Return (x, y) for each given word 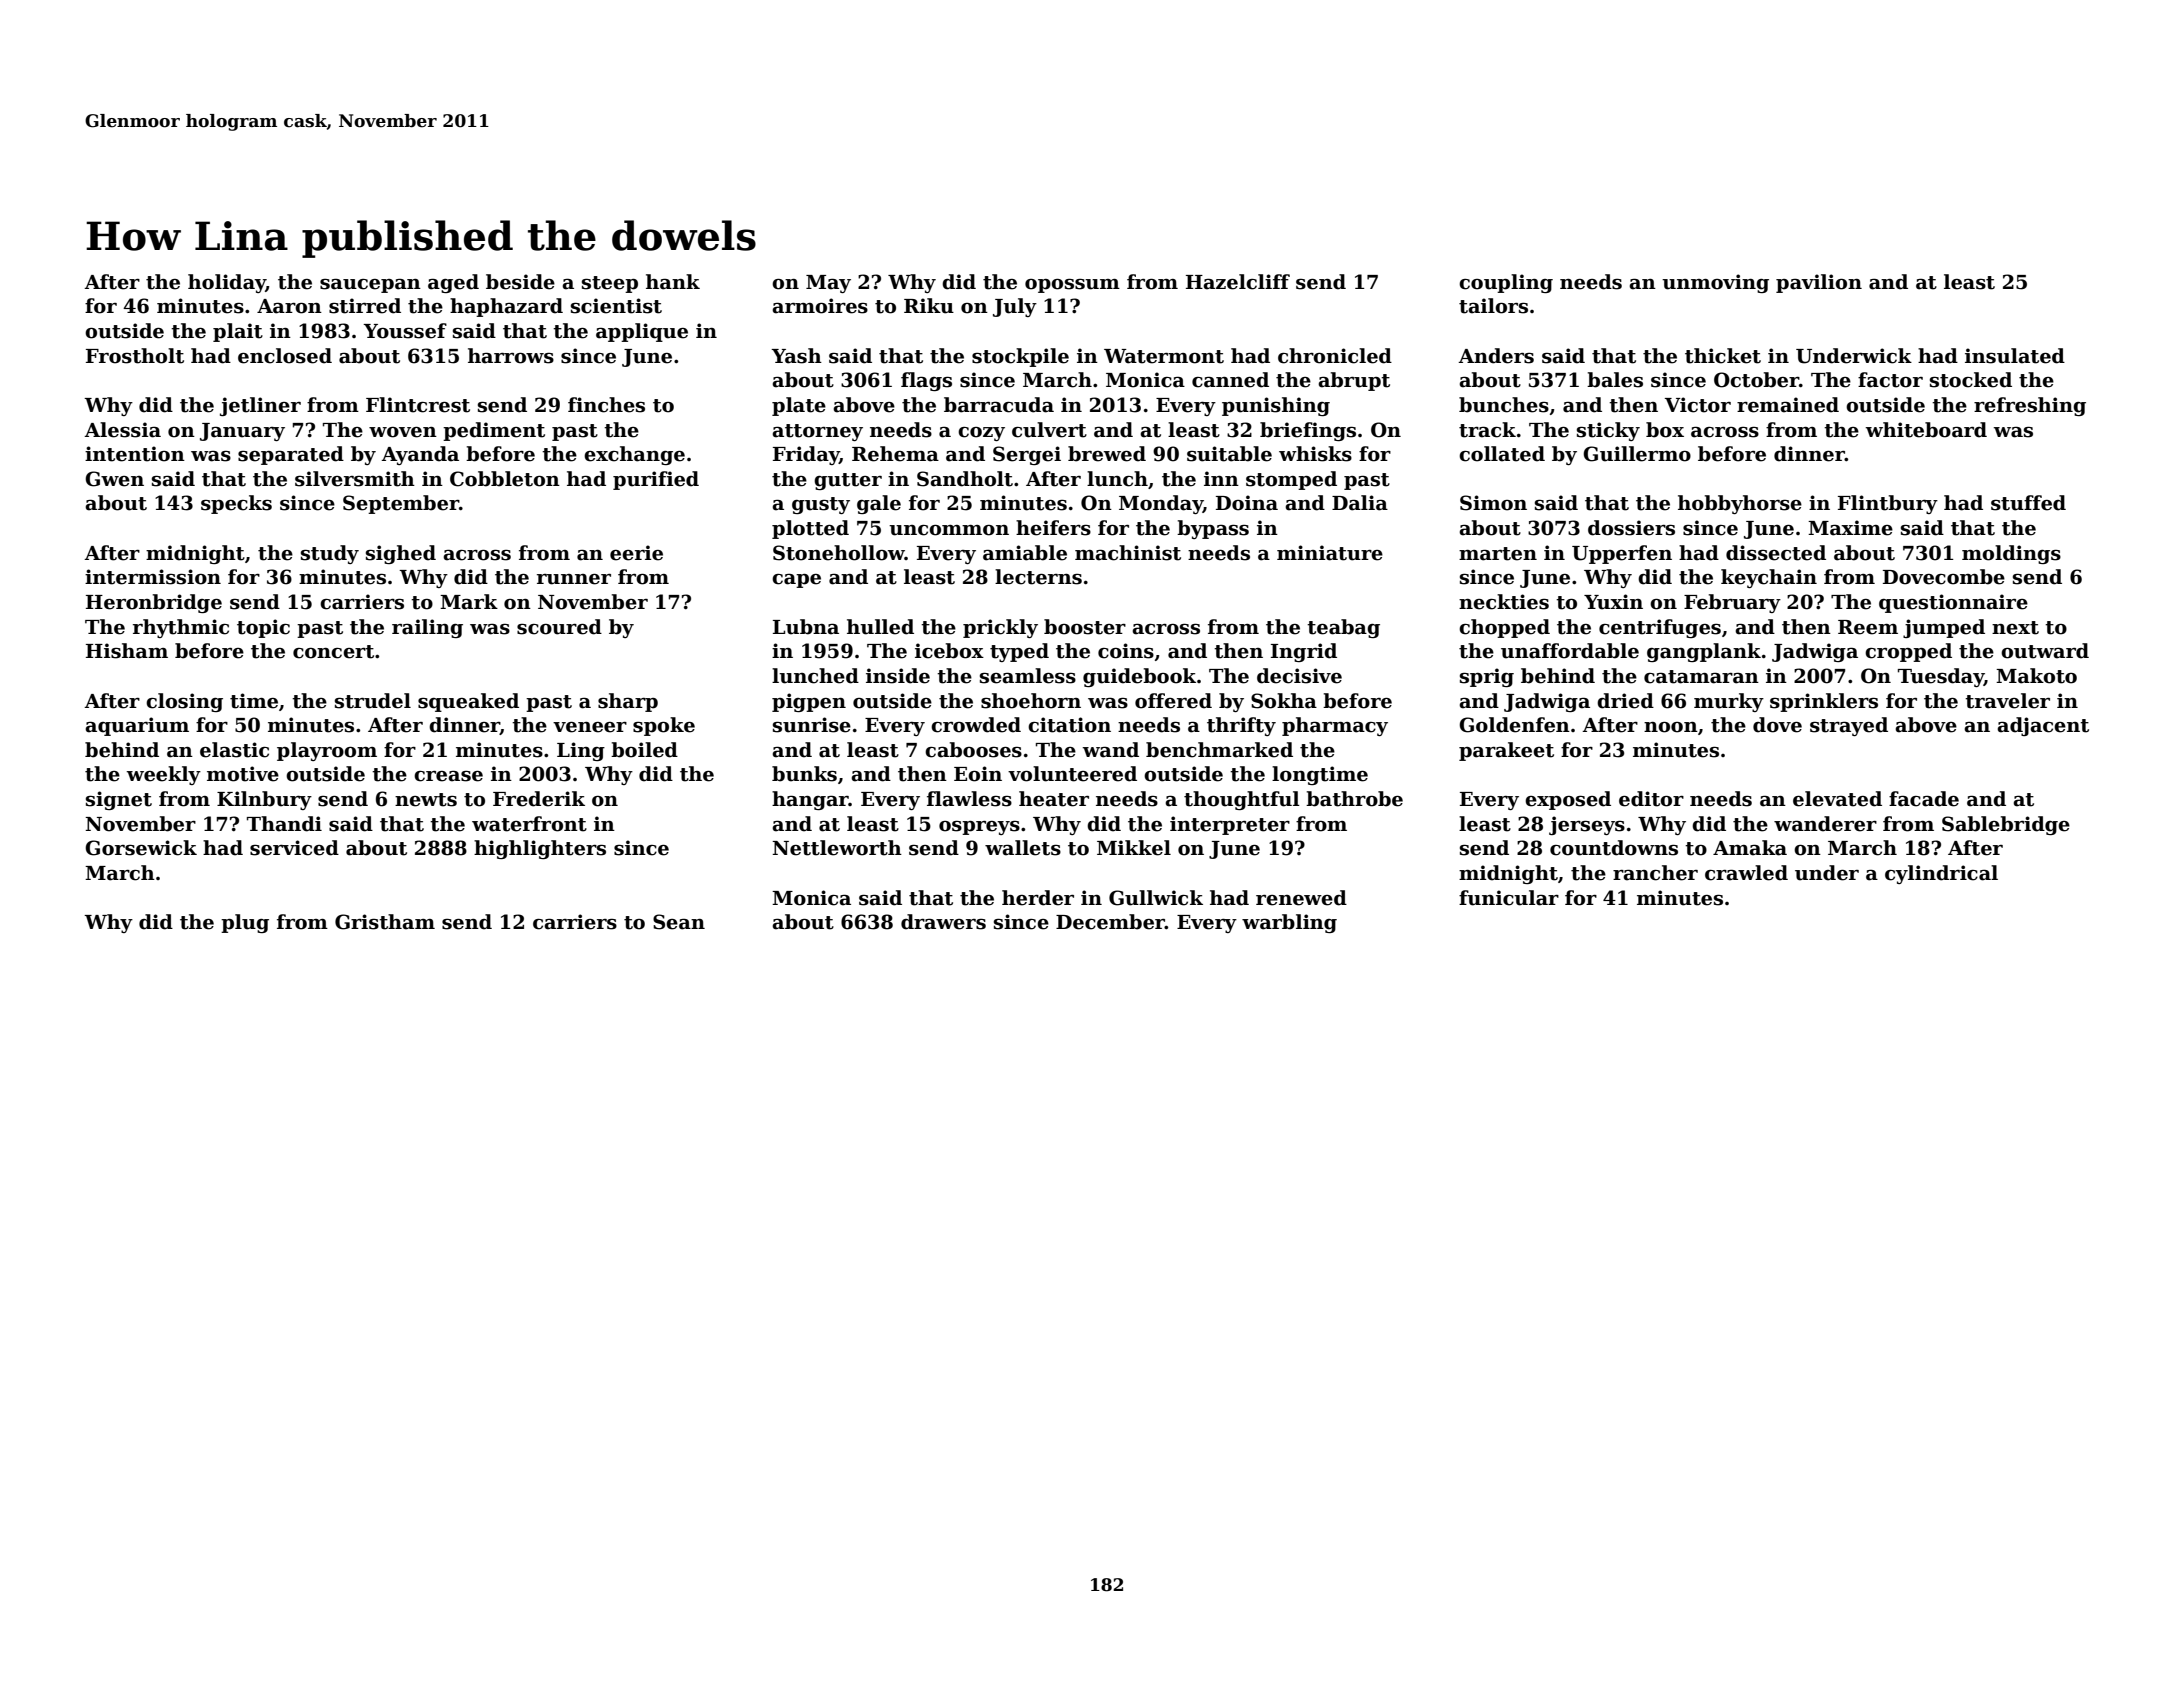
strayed (1849, 726)
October (1756, 380)
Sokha (1284, 701)
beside (520, 282)
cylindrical (1941, 874)
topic (263, 628)
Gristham (385, 922)
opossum (1072, 286)
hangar (810, 800)
